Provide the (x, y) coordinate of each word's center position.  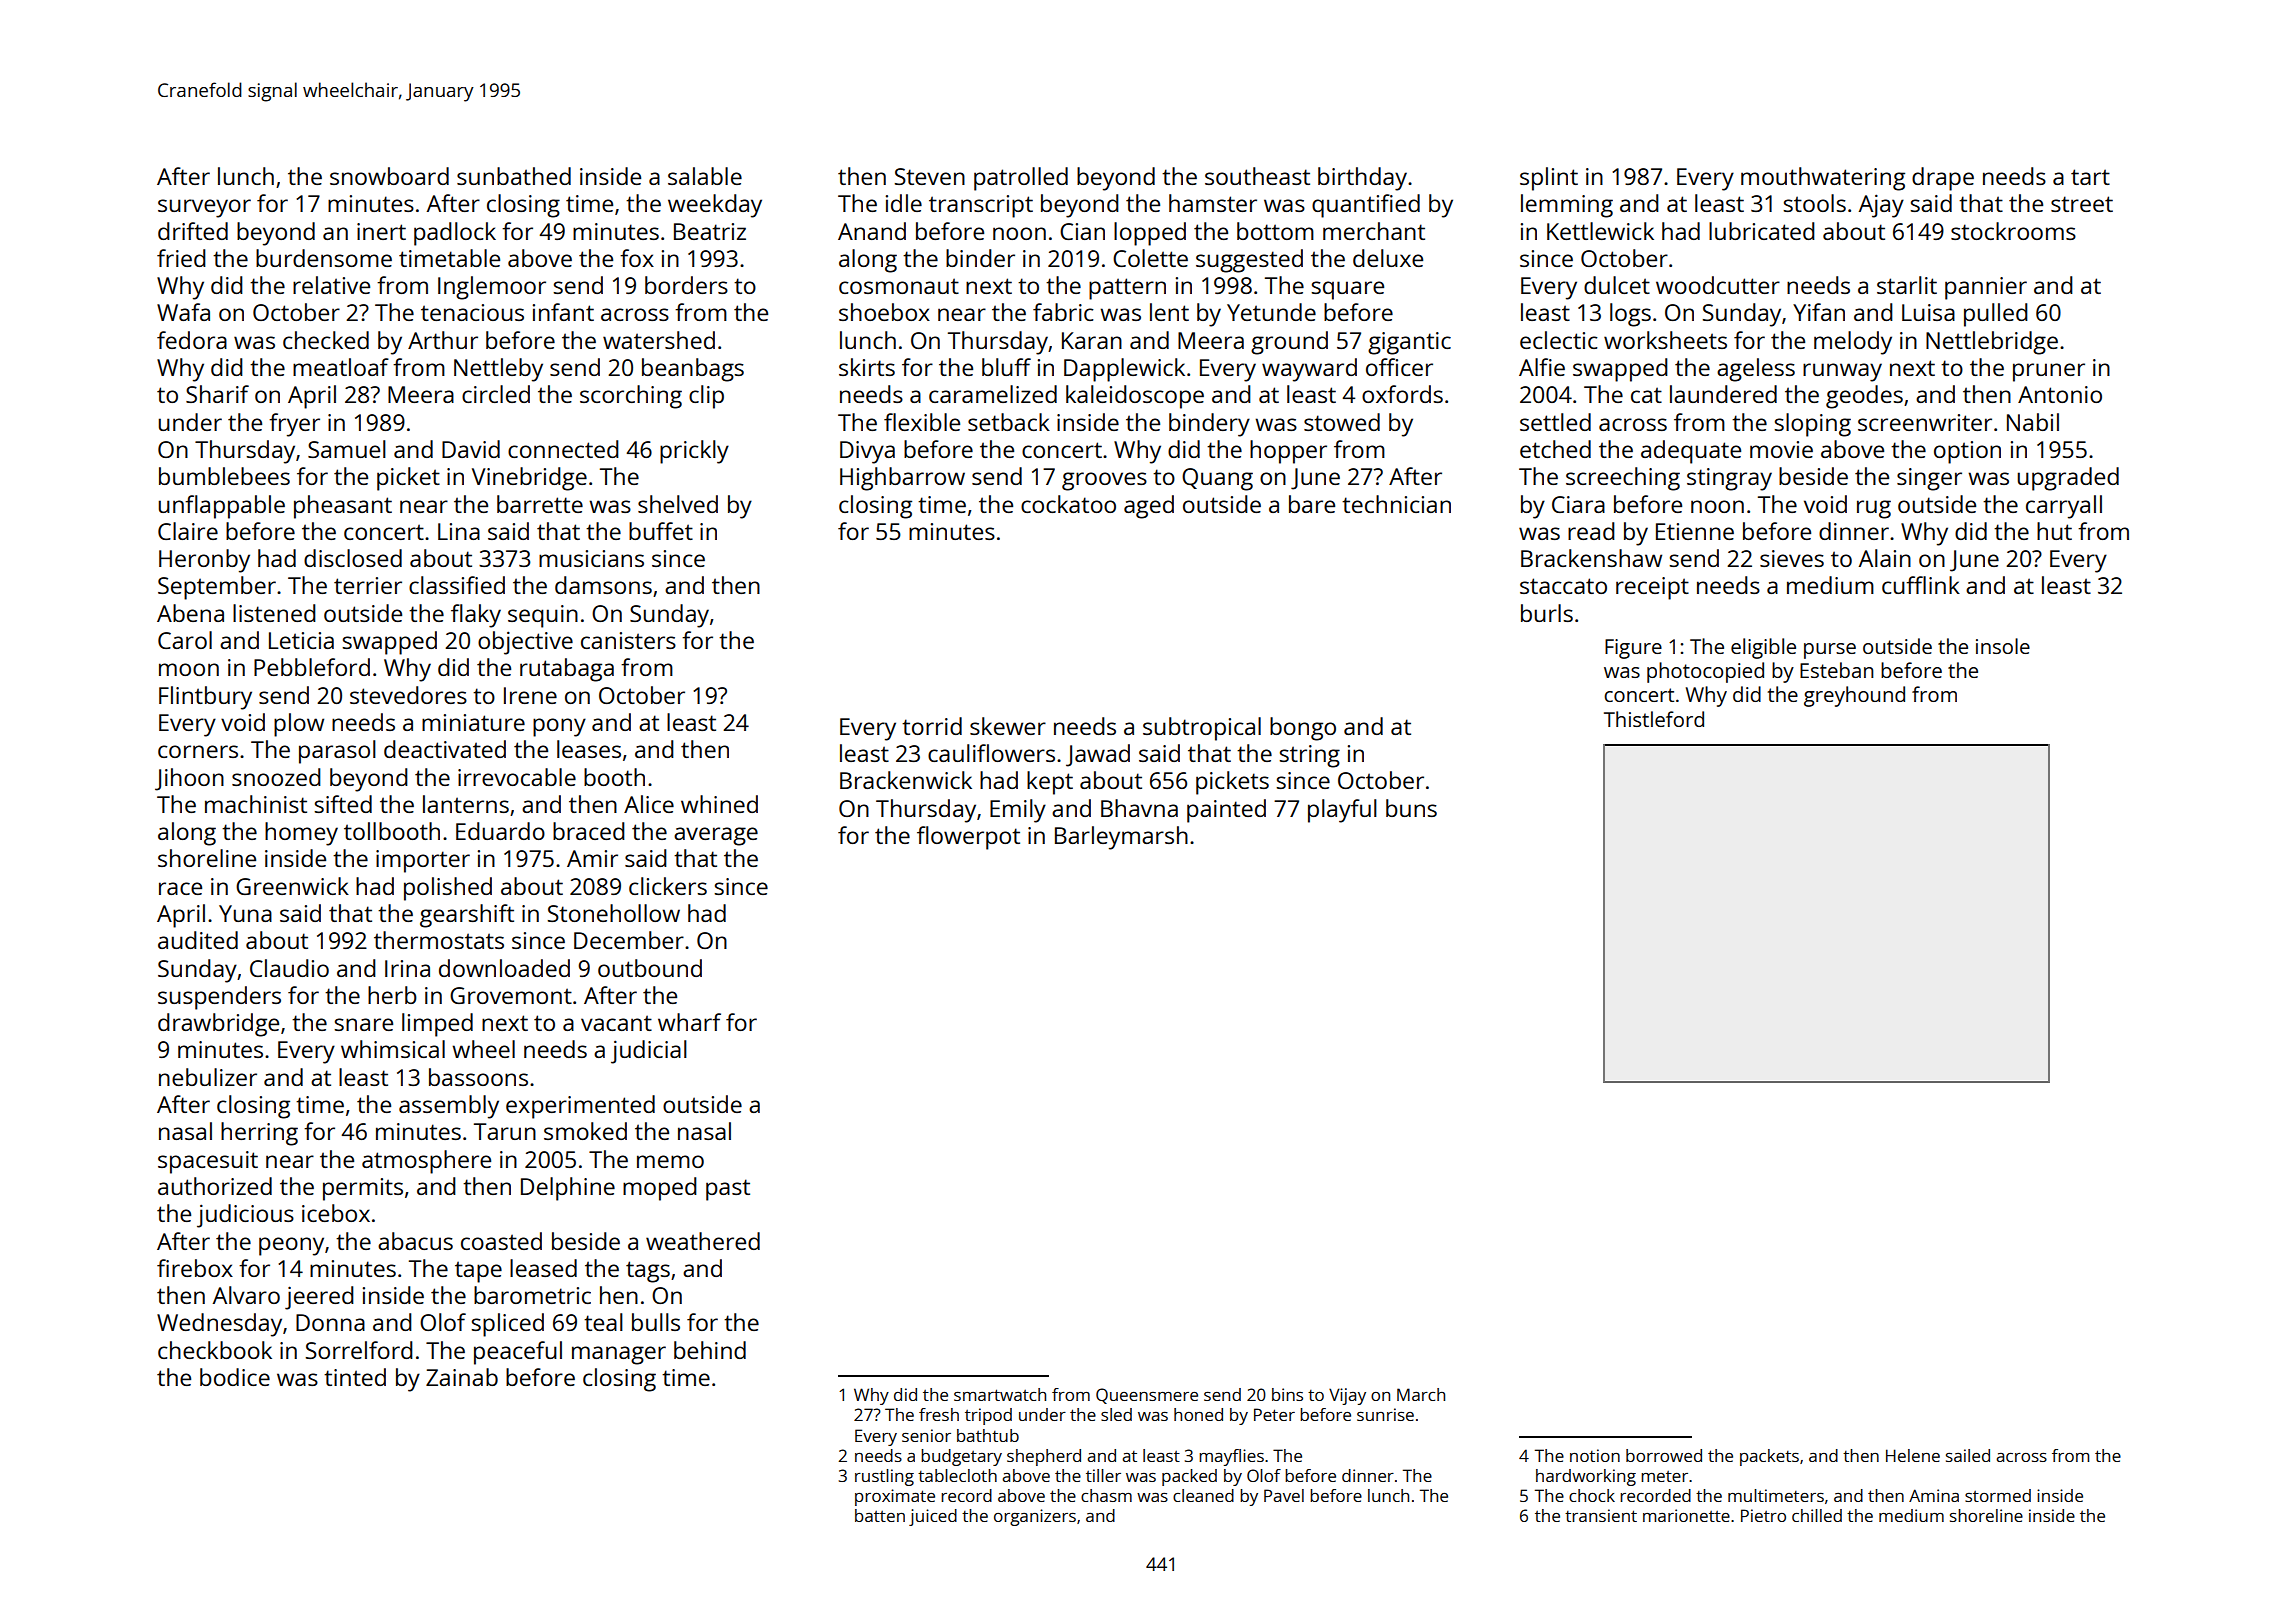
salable (705, 176)
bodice (235, 1377)
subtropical (1202, 729)
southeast (1257, 176)
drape (1943, 179)
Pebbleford (312, 667)
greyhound (1854, 696)
